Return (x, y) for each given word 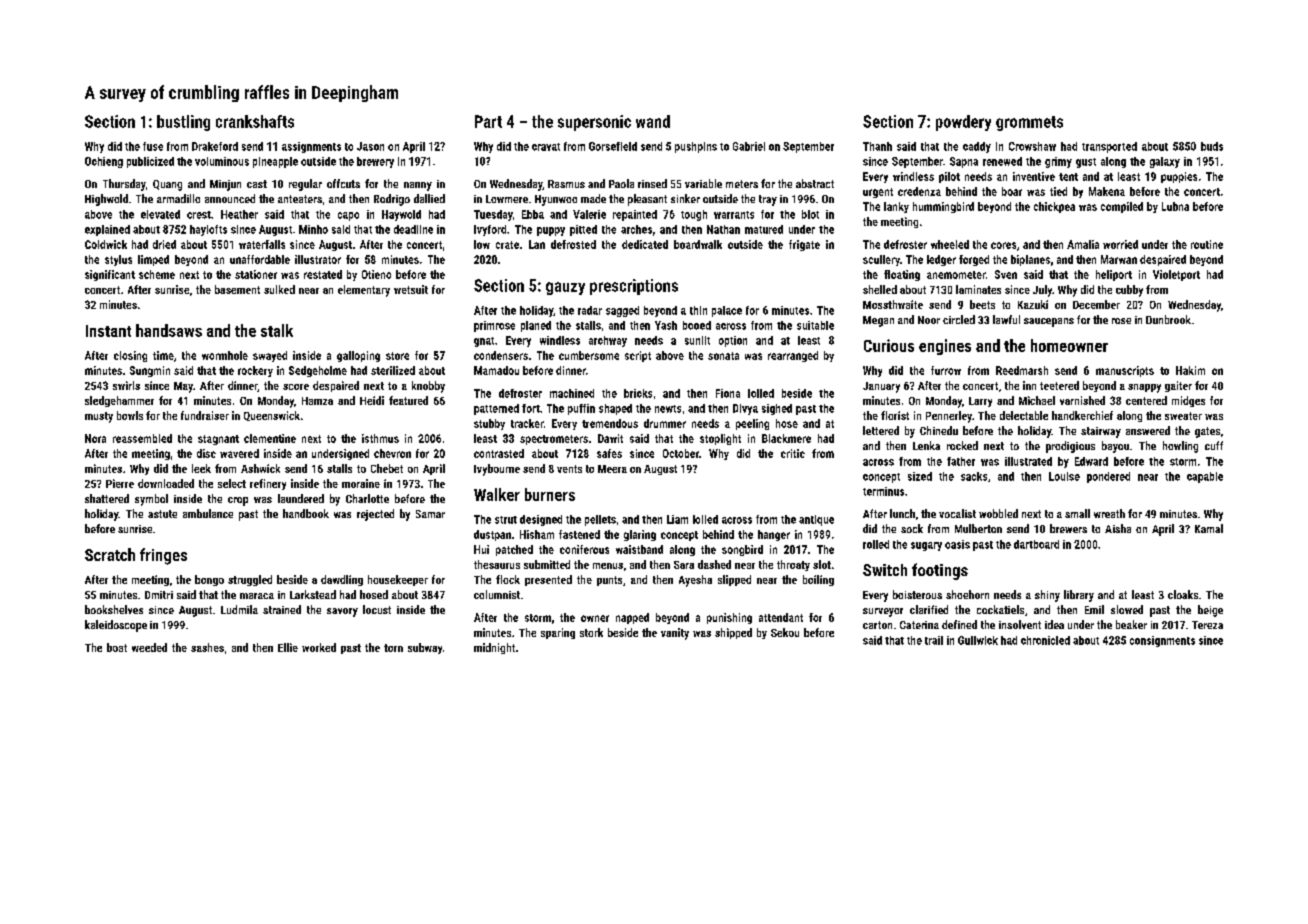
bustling (183, 123)
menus (608, 566)
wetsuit (411, 289)
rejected (375, 515)
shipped (733, 633)
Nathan (723, 229)
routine (1207, 244)
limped (153, 260)
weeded (149, 647)
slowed (1127, 609)
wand (653, 121)
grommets (1029, 123)
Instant (108, 331)
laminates (978, 289)
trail (934, 640)
